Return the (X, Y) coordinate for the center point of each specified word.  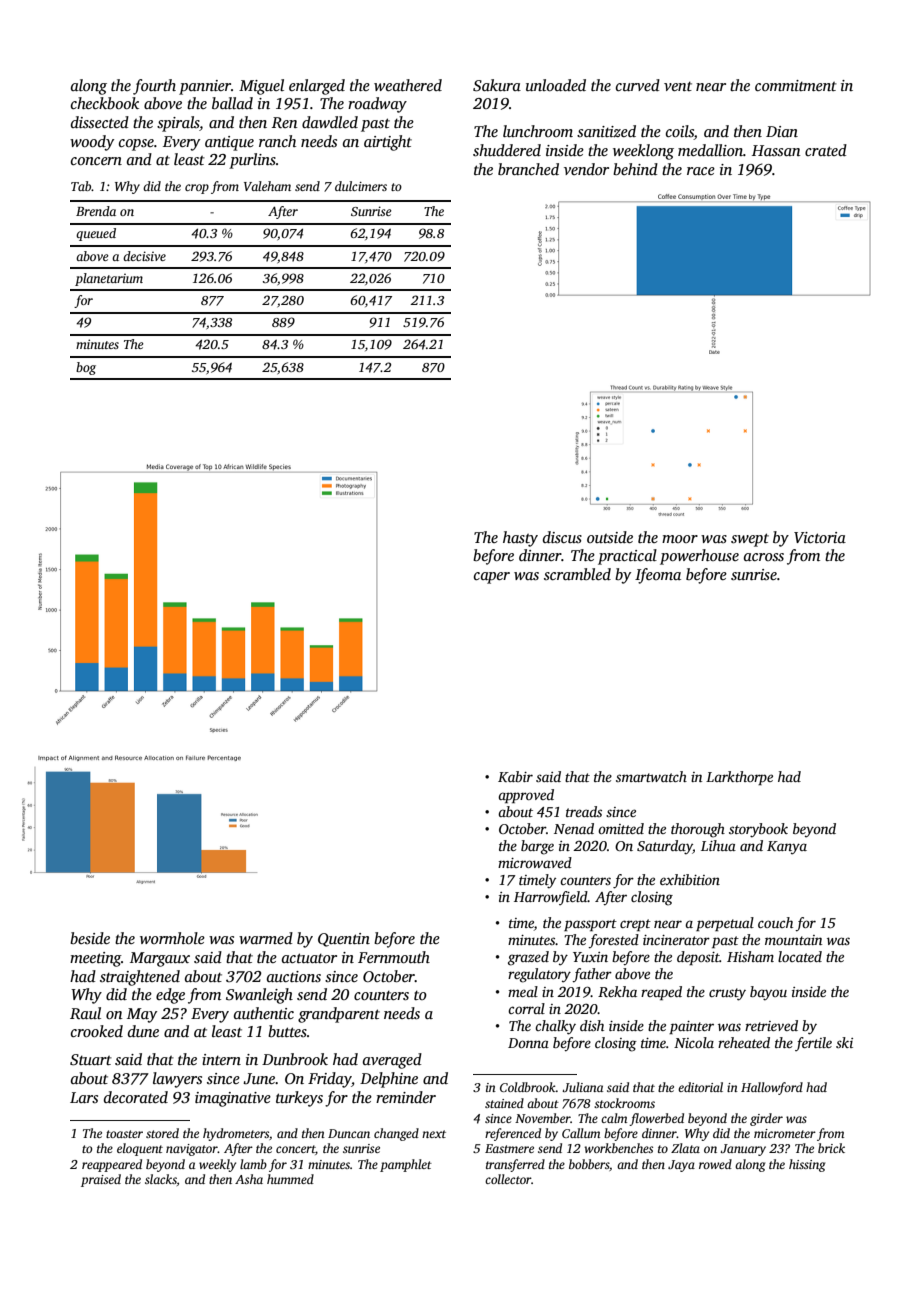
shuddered (507, 150)
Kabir (515, 776)
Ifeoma (658, 576)
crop (197, 189)
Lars (84, 1097)
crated (826, 150)
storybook (758, 830)
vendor (586, 169)
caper (492, 578)
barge (537, 847)
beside (90, 938)
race (701, 171)
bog (86, 368)
